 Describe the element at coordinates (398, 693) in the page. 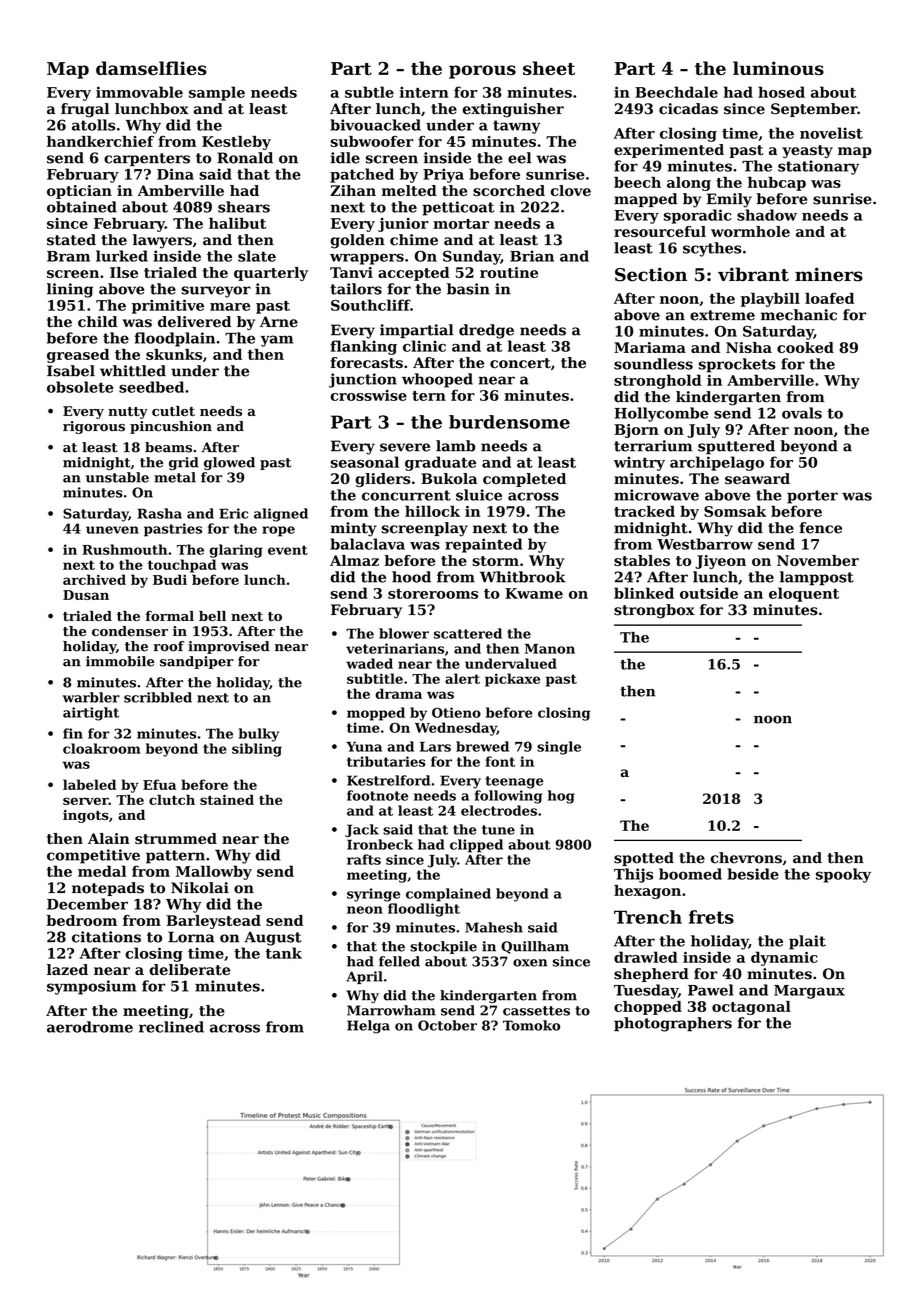

I see `drama` at that location.
